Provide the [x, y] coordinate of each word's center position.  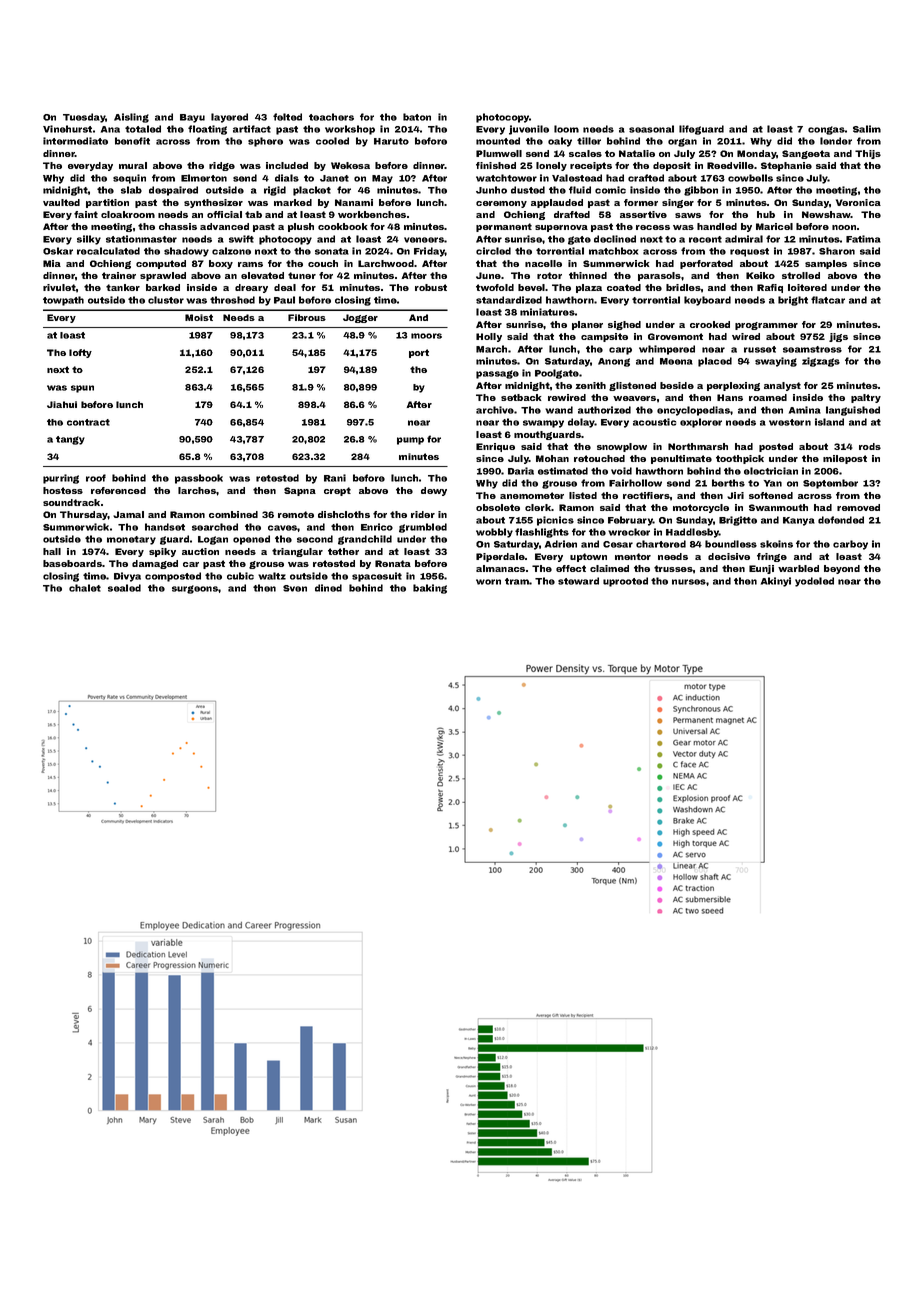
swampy [543, 424]
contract [88, 422]
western [790, 422]
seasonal [651, 129]
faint [86, 214]
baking [430, 589]
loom [566, 129]
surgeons [195, 589]
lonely [551, 166]
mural [133, 165]
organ [682, 142]
